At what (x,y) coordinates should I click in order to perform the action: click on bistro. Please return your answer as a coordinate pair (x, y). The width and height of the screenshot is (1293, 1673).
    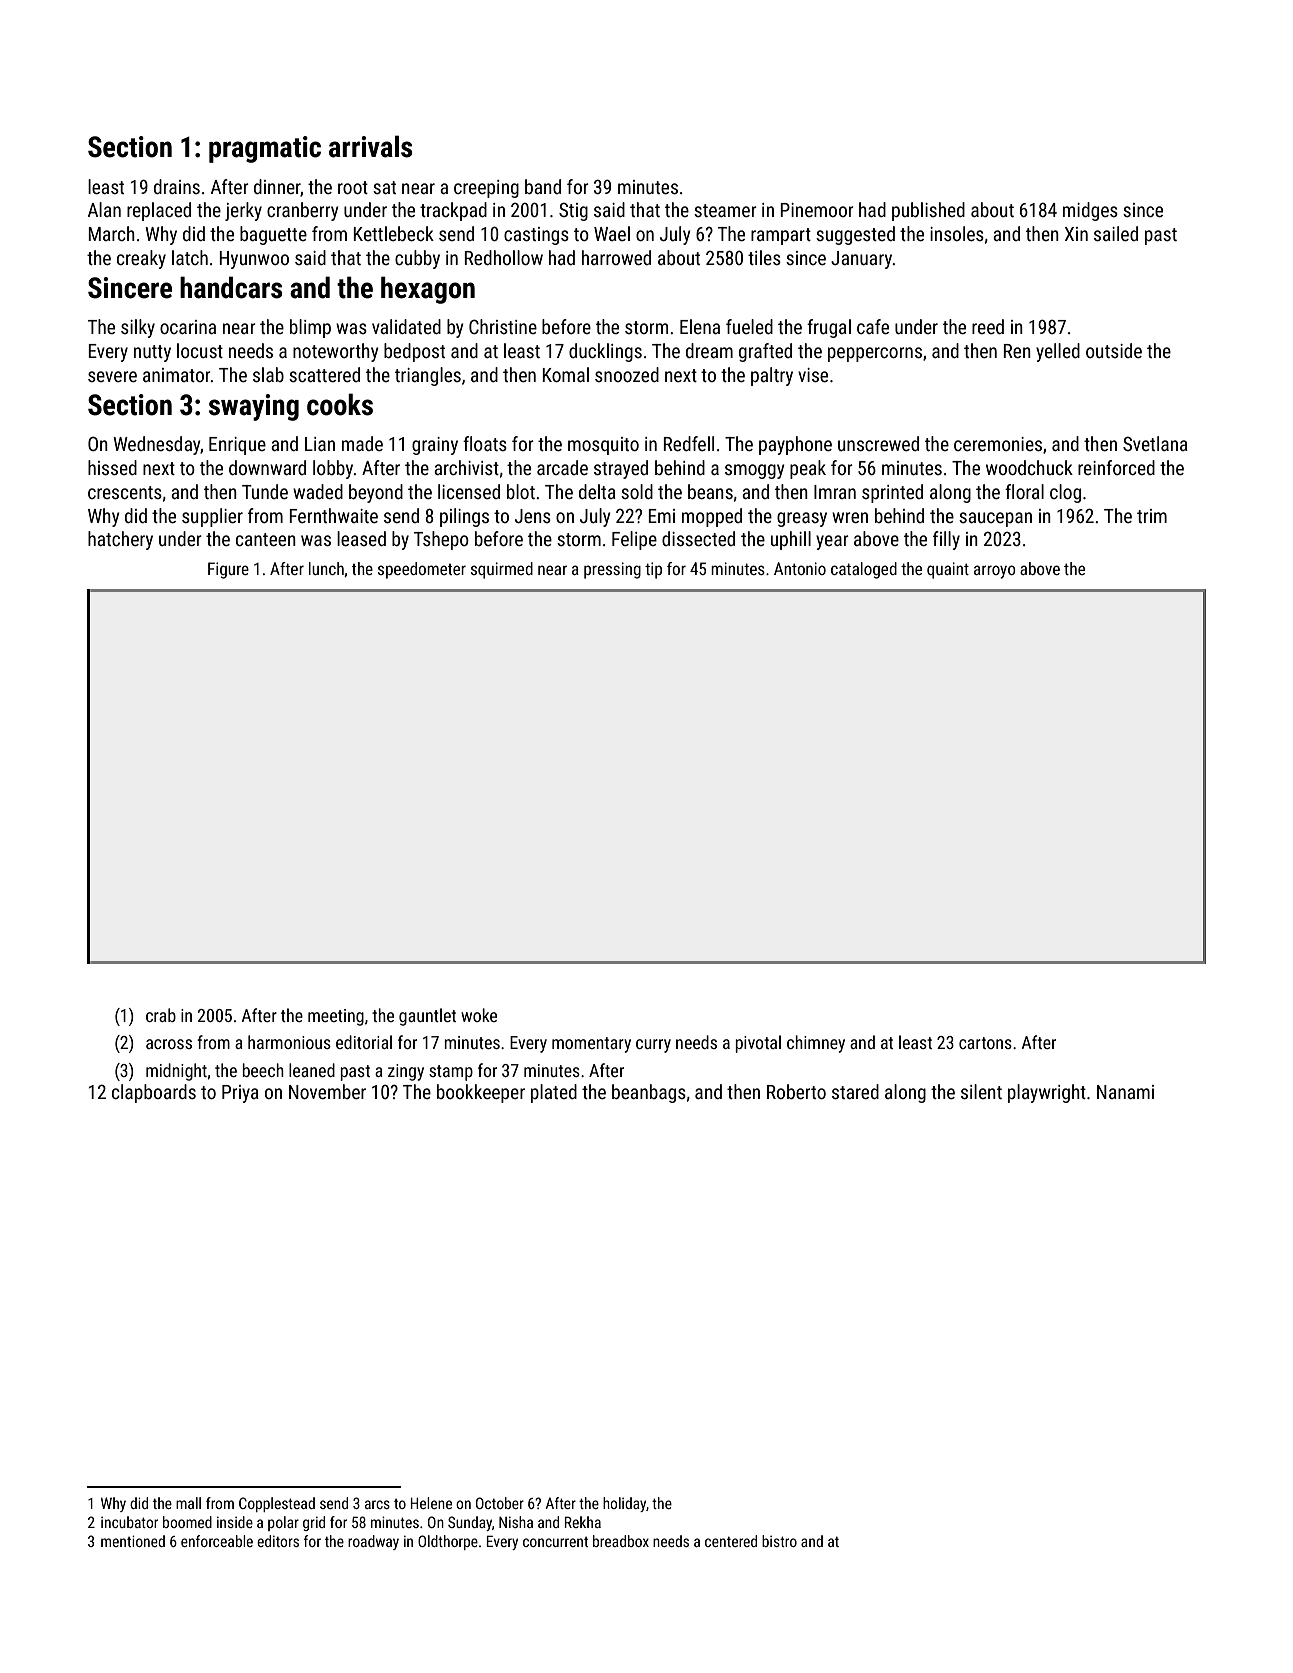
    Looking at the image, I should click on (779, 1541).
